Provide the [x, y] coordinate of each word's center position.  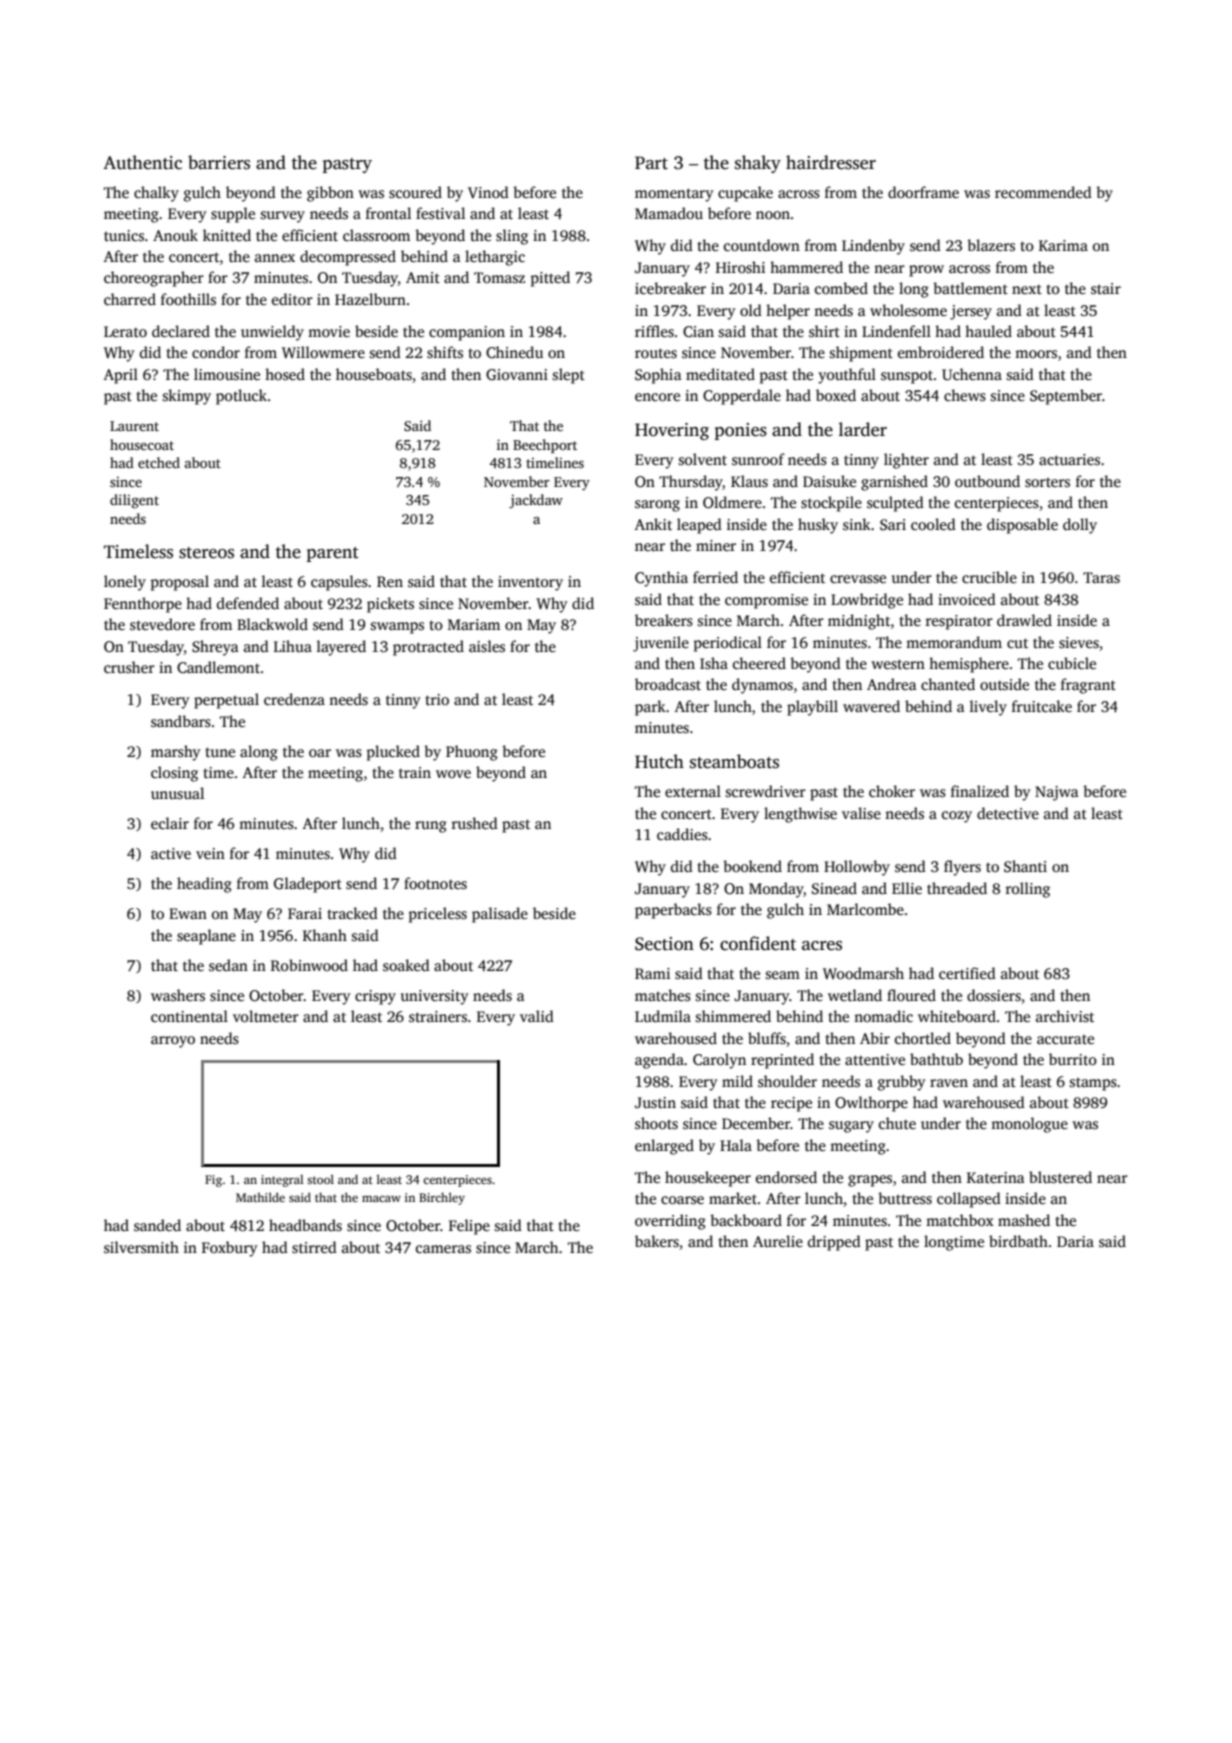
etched [159, 462]
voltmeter [266, 1016]
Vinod [488, 192]
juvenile [661, 644]
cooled [933, 524]
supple [233, 215]
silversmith [141, 1247]
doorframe [923, 192]
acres [822, 946]
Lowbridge [867, 601]
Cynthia [661, 579]
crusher [129, 667]
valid [537, 1016]
